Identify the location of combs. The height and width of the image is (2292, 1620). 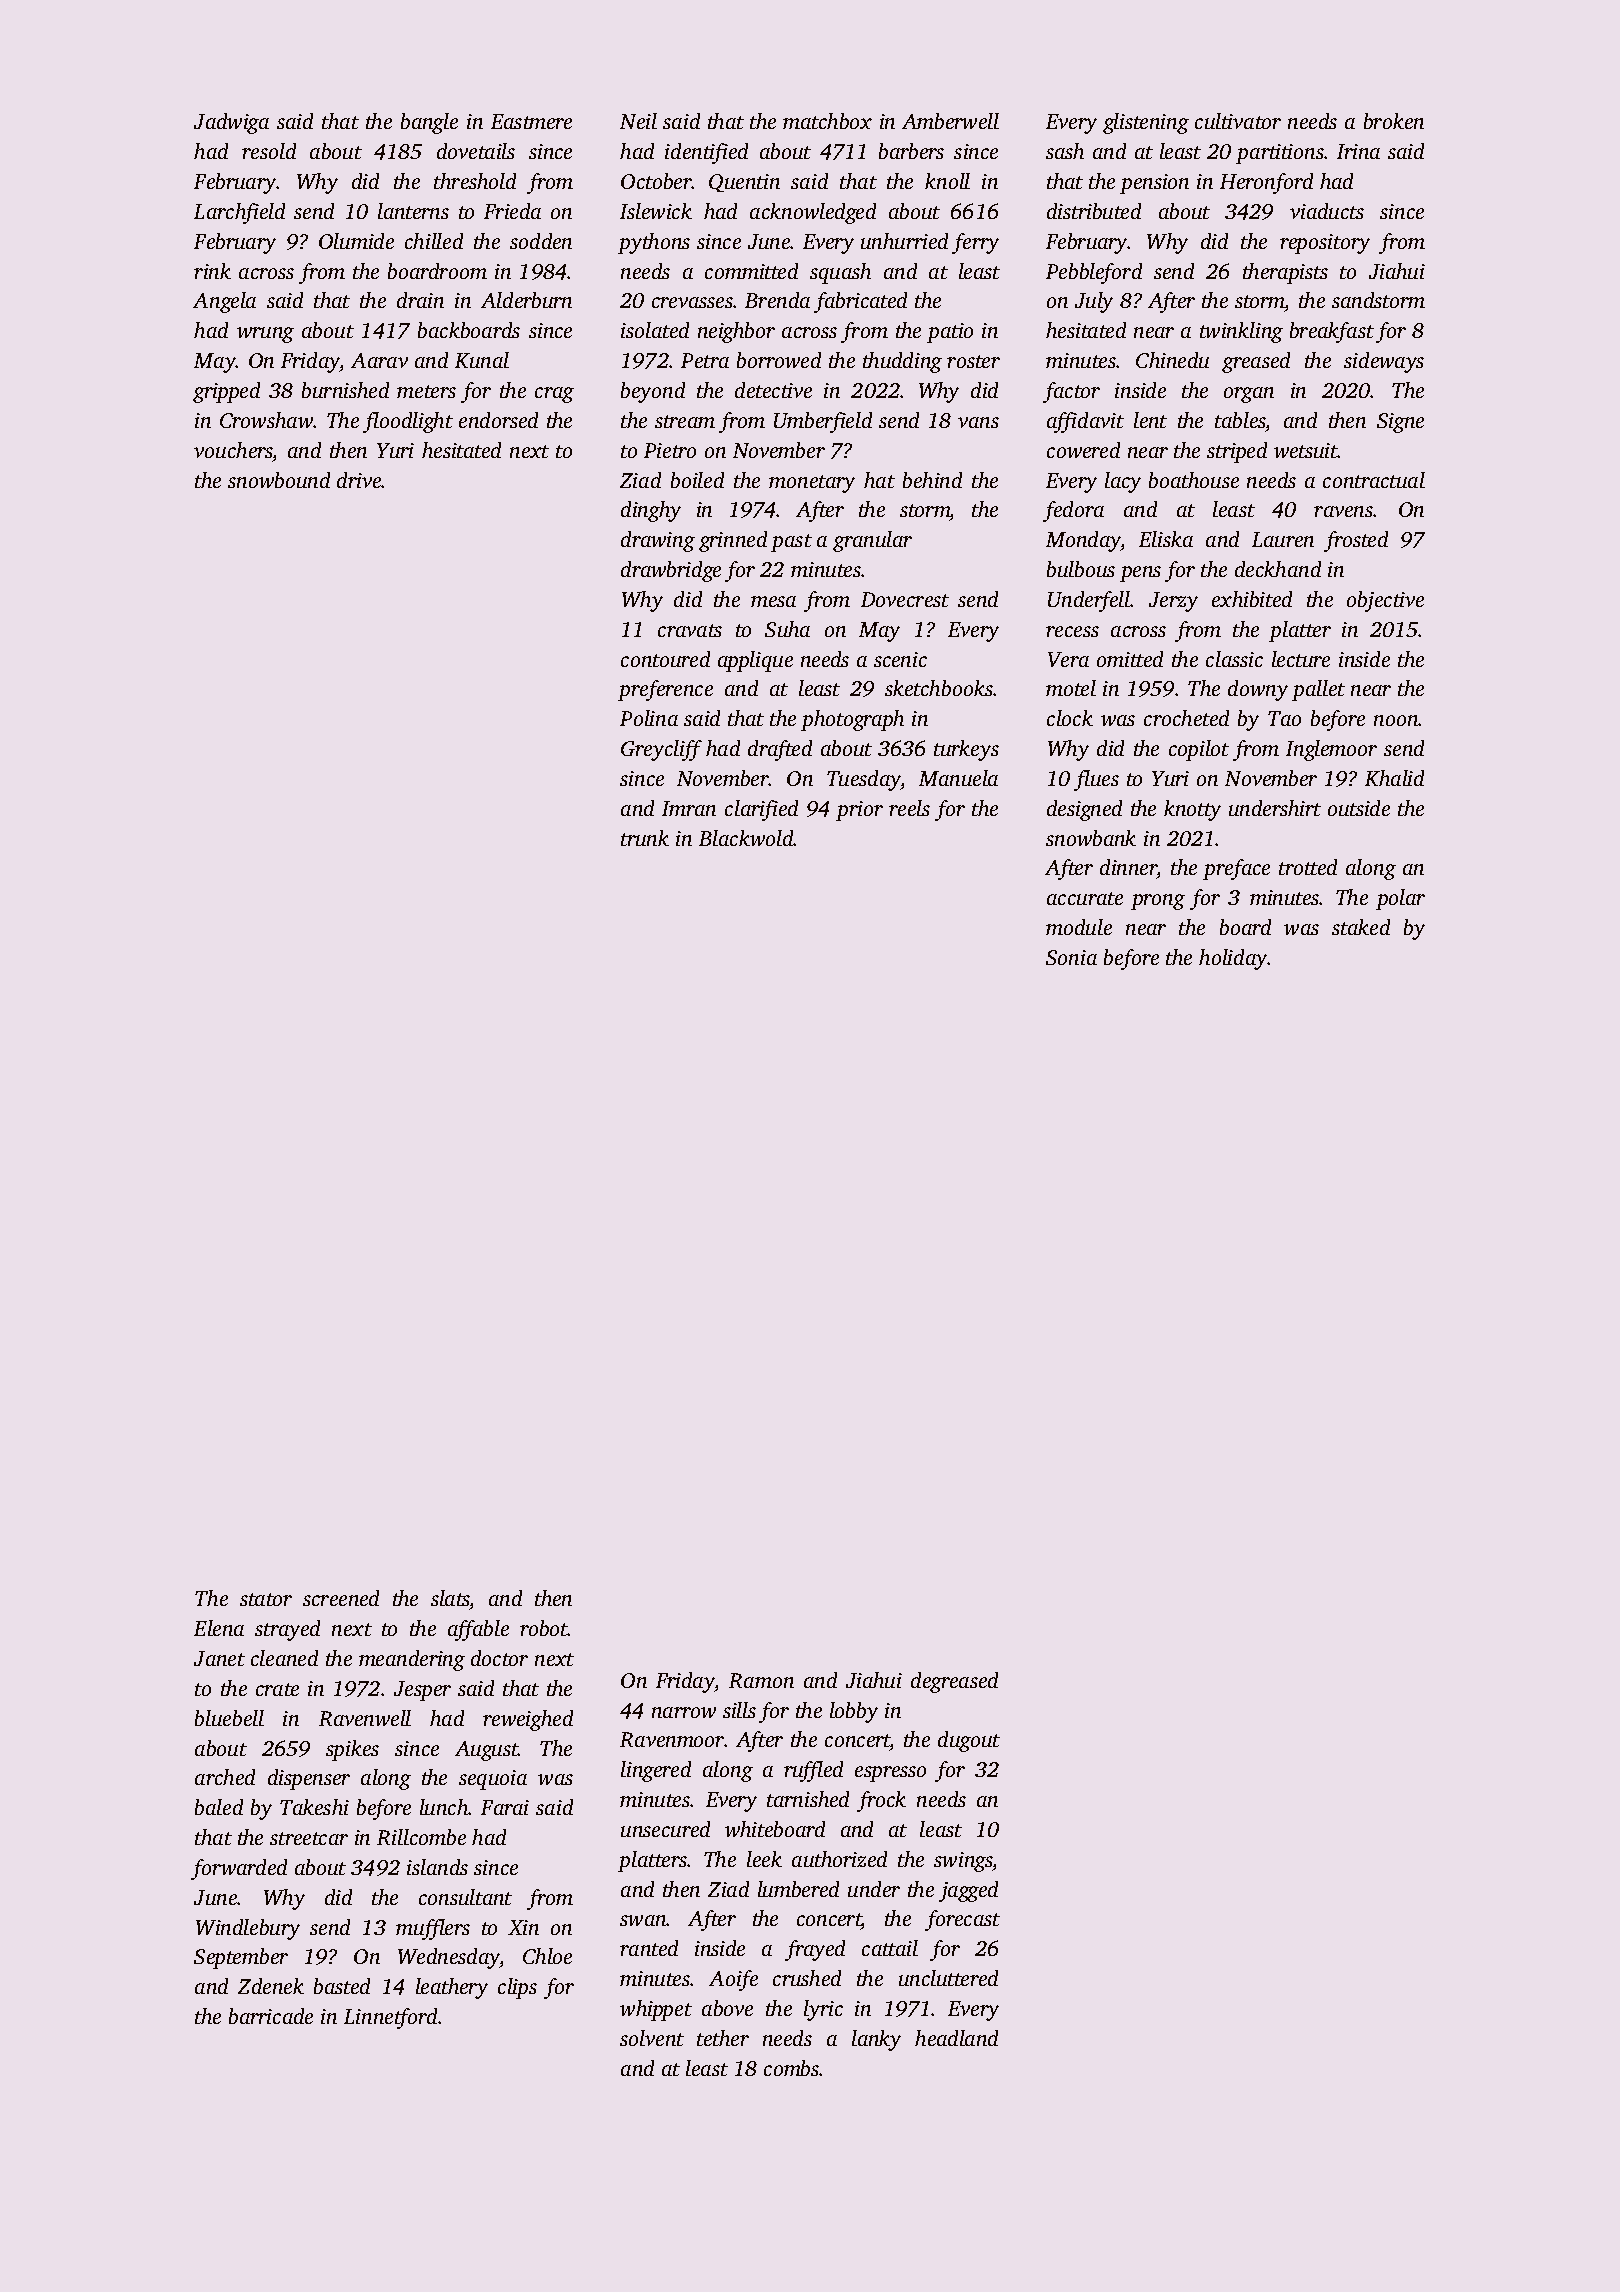
(792, 2068).
